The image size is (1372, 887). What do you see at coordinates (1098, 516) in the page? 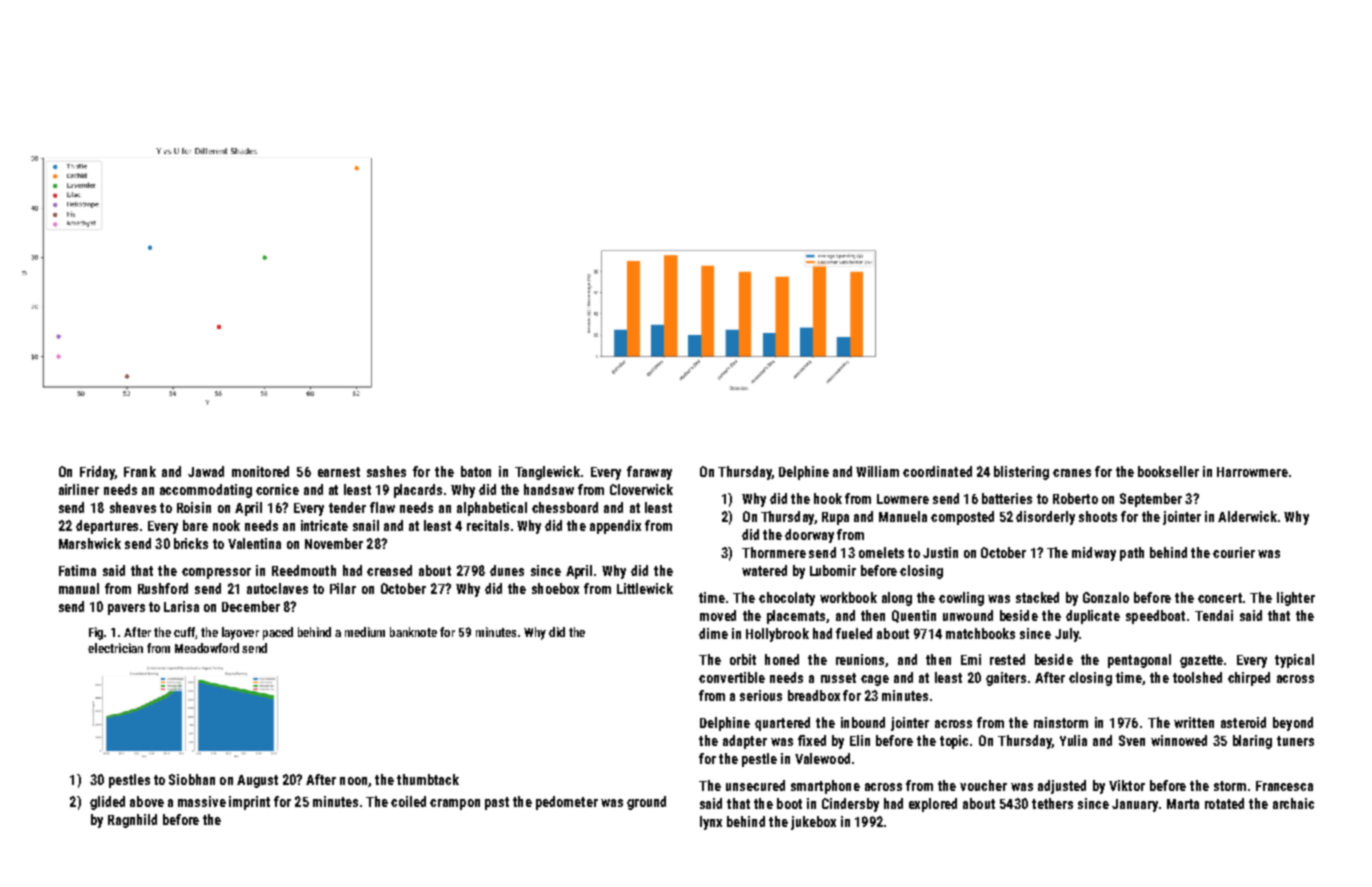
I see `shoots` at bounding box center [1098, 516].
